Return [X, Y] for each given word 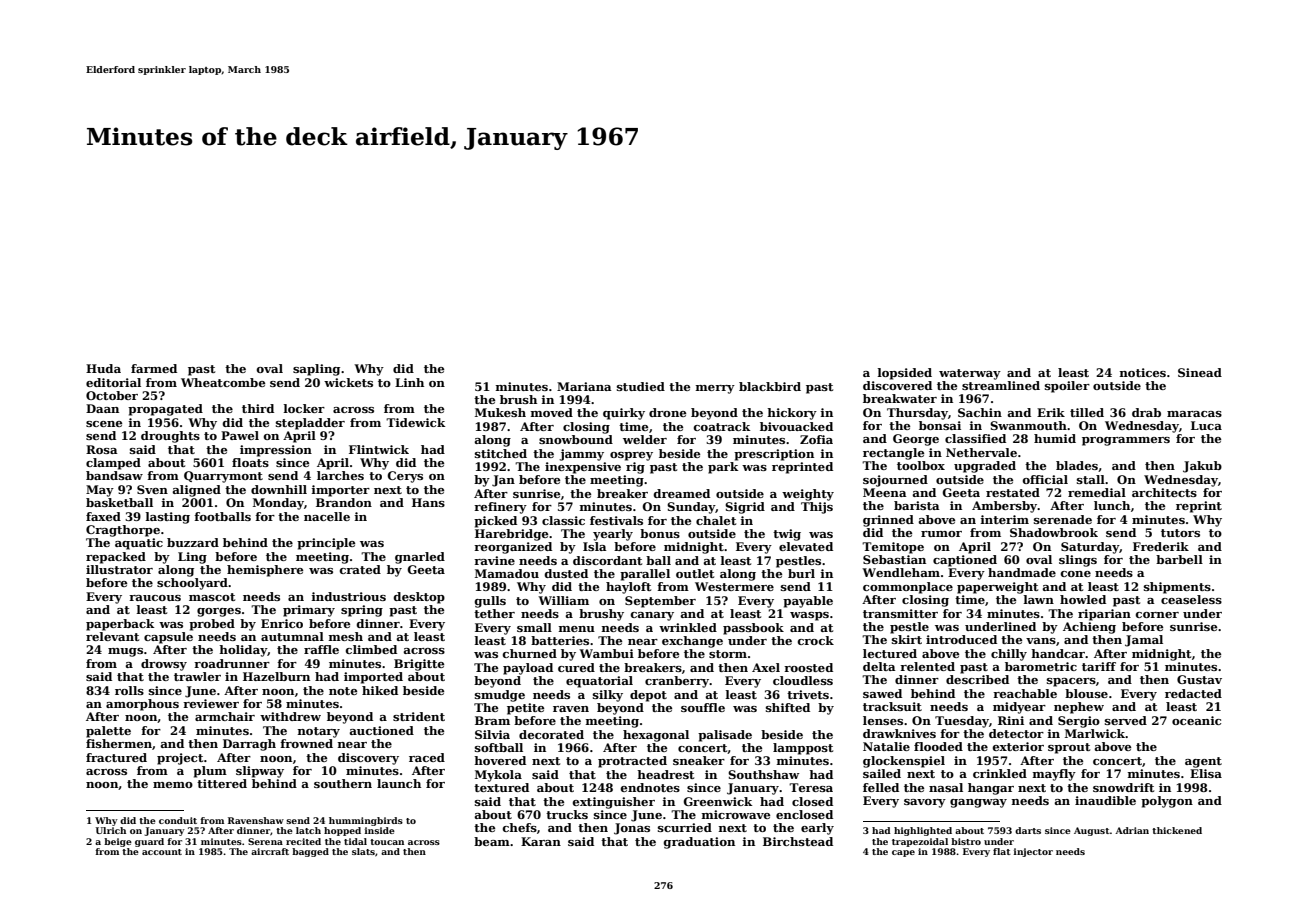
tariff [1099, 666]
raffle [321, 649]
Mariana [584, 386]
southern [343, 783]
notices [1142, 372]
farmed [154, 368]
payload [528, 669]
